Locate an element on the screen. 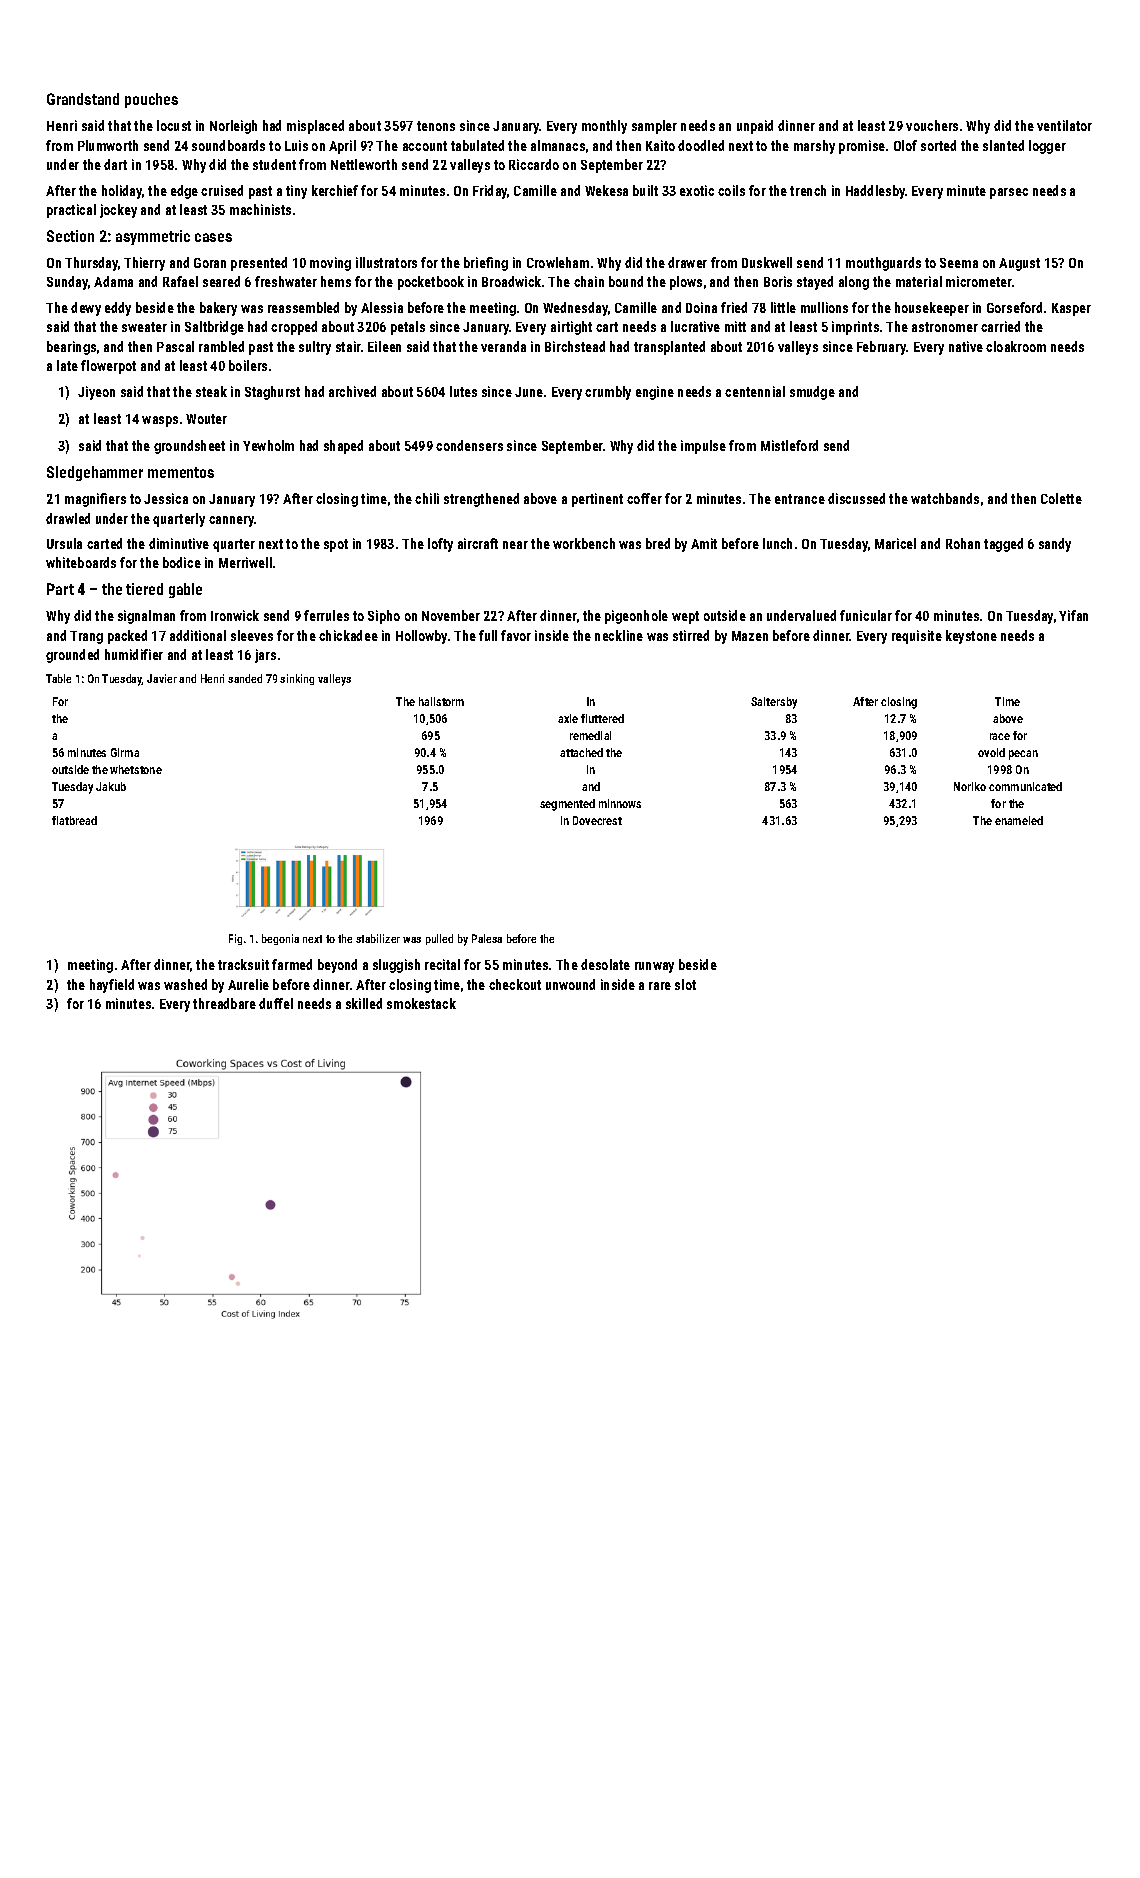  native is located at coordinates (966, 346).
